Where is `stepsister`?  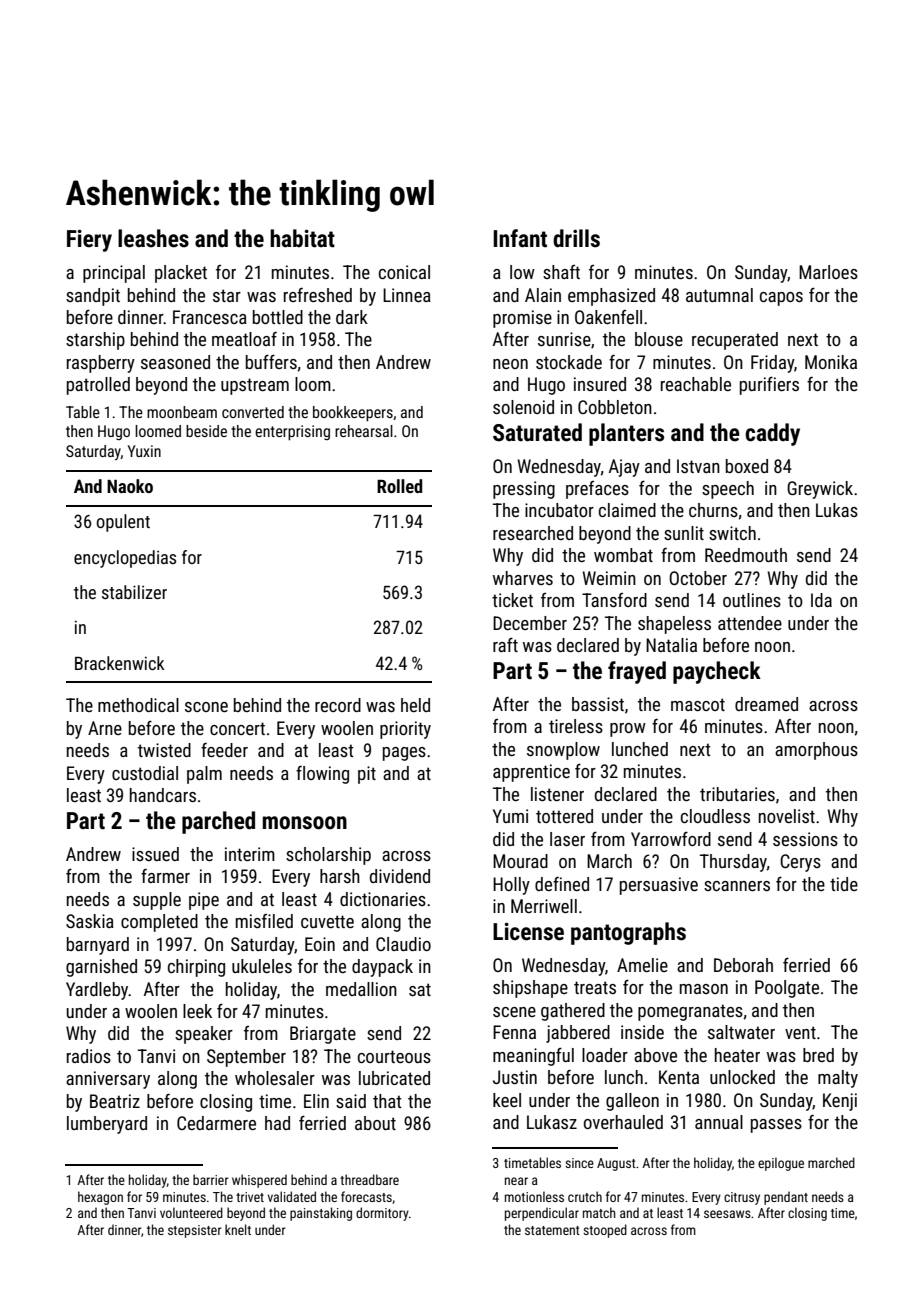 stepsister is located at coordinates (194, 1231).
